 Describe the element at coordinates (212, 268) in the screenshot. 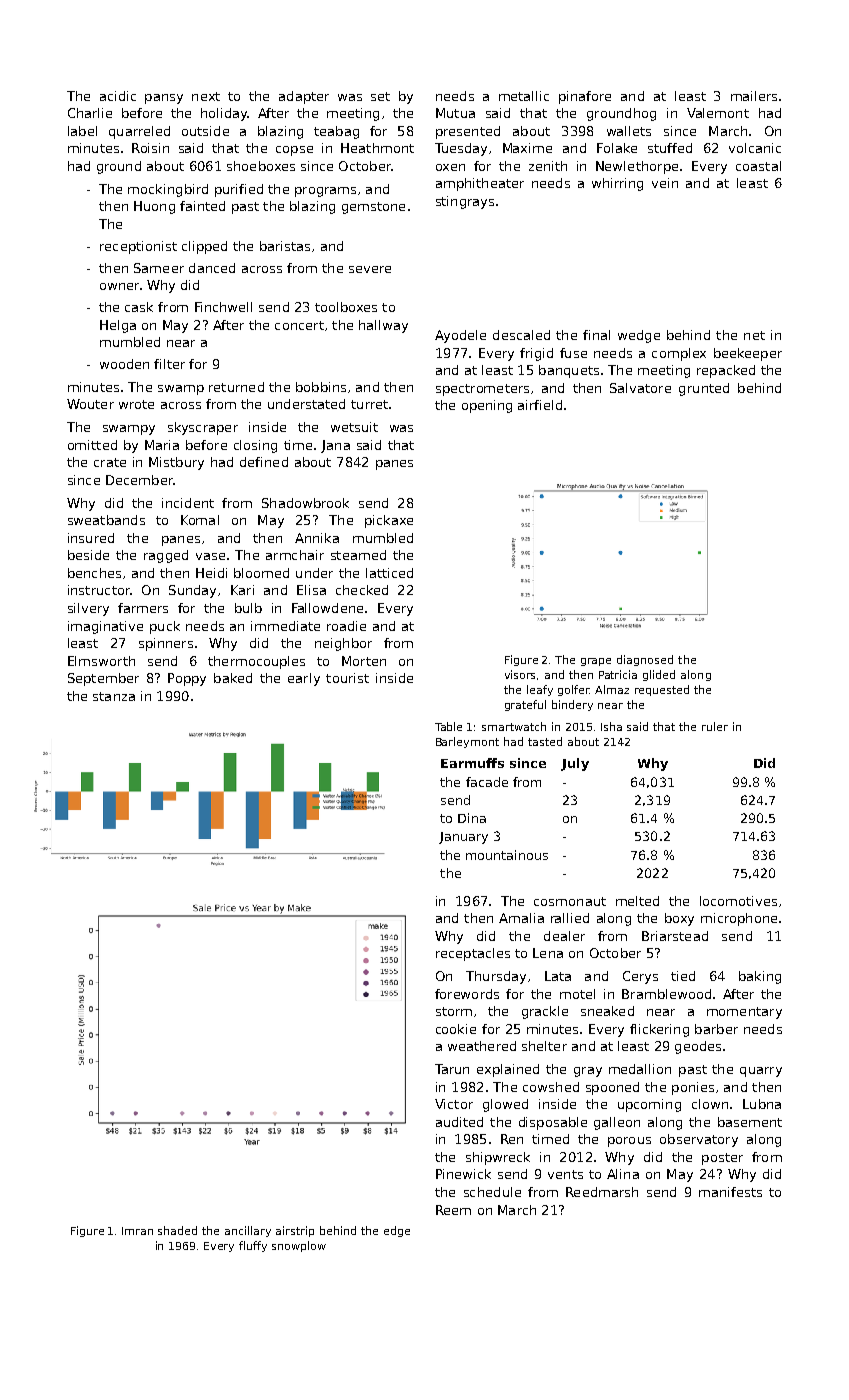

I see `danced` at that location.
